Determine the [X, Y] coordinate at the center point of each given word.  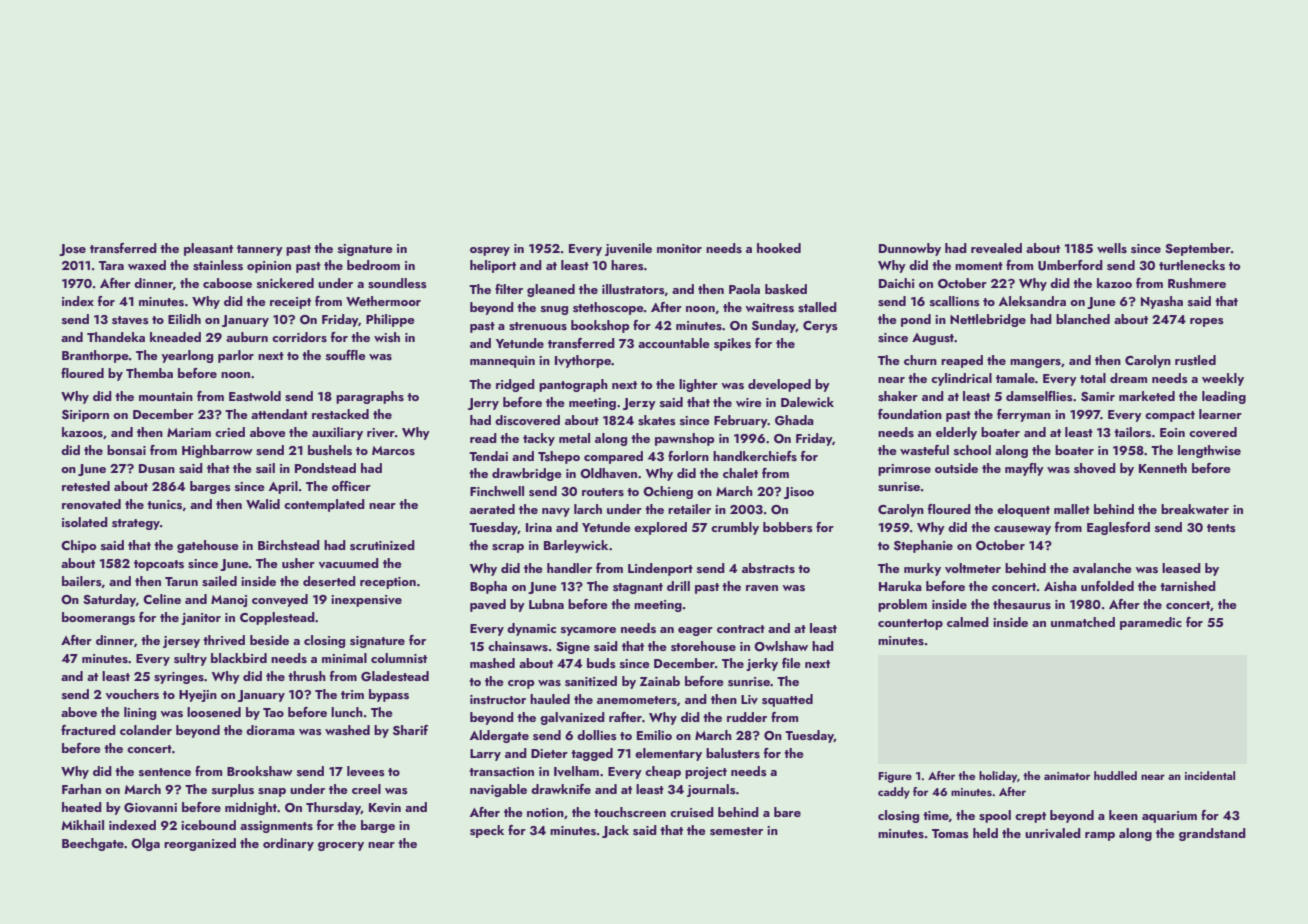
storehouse [703, 646]
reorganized [200, 844]
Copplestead [277, 618]
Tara [111, 265]
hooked [779, 248]
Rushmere [1197, 283]
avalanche [1102, 568]
